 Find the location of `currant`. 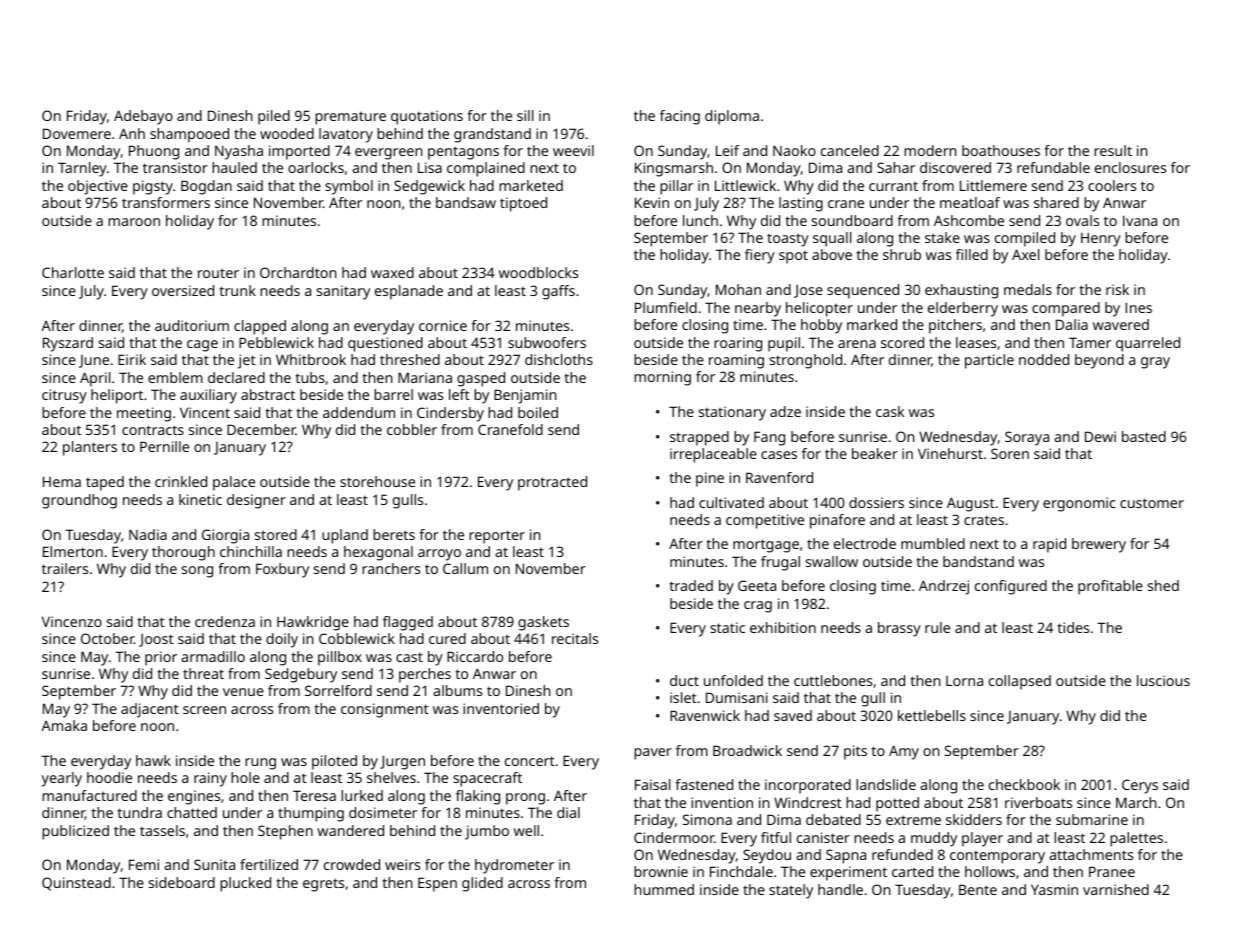

currant is located at coordinates (893, 186).
